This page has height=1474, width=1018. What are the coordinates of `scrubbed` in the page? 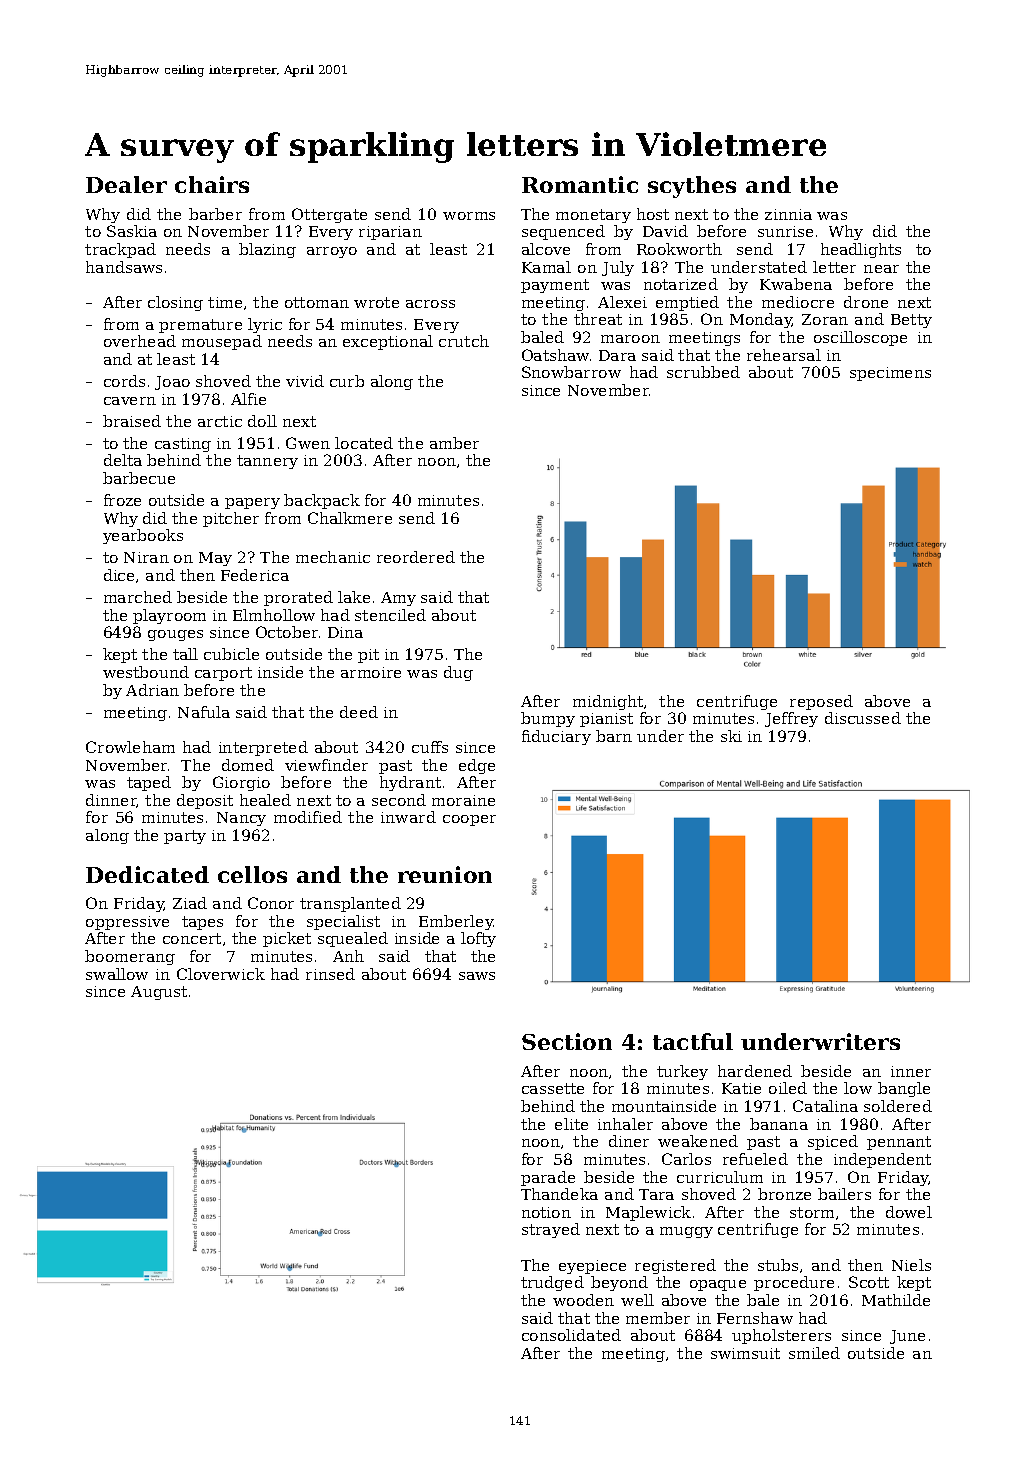 It's located at (703, 372).
